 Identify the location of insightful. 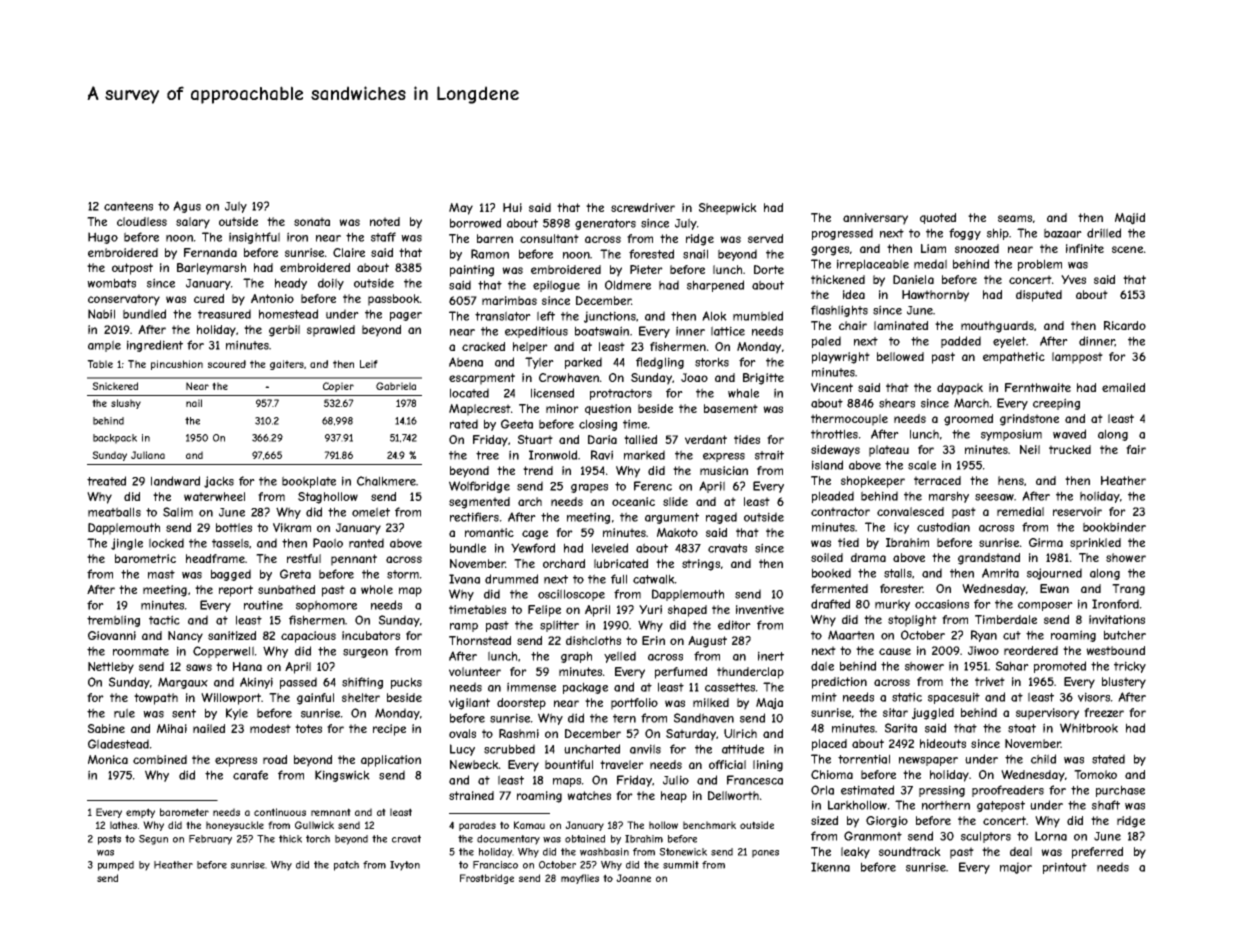
(254, 238).
